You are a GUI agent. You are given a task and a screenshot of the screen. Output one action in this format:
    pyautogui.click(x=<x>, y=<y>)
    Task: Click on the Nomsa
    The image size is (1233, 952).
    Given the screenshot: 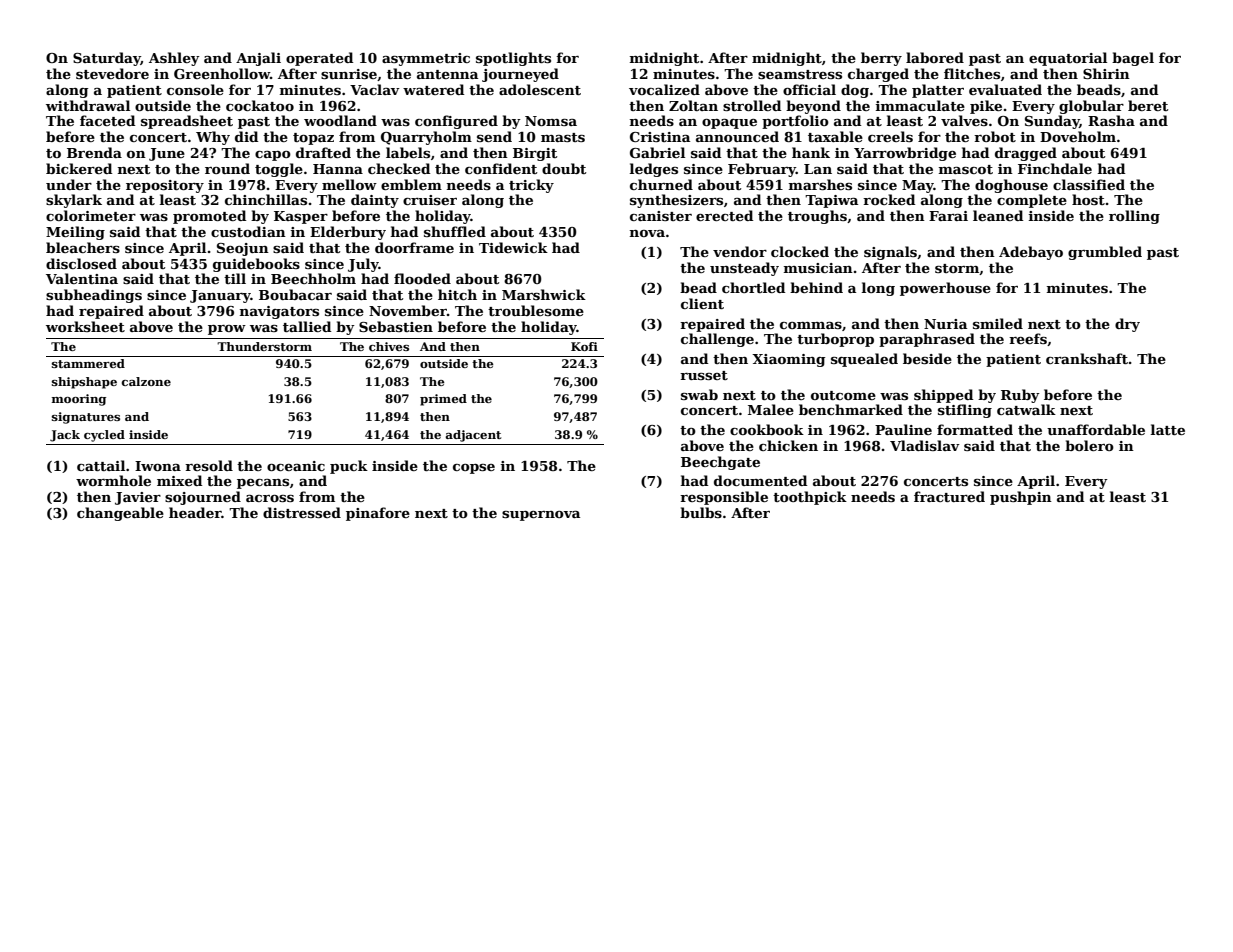 What is the action you would take?
    pyautogui.click(x=551, y=121)
